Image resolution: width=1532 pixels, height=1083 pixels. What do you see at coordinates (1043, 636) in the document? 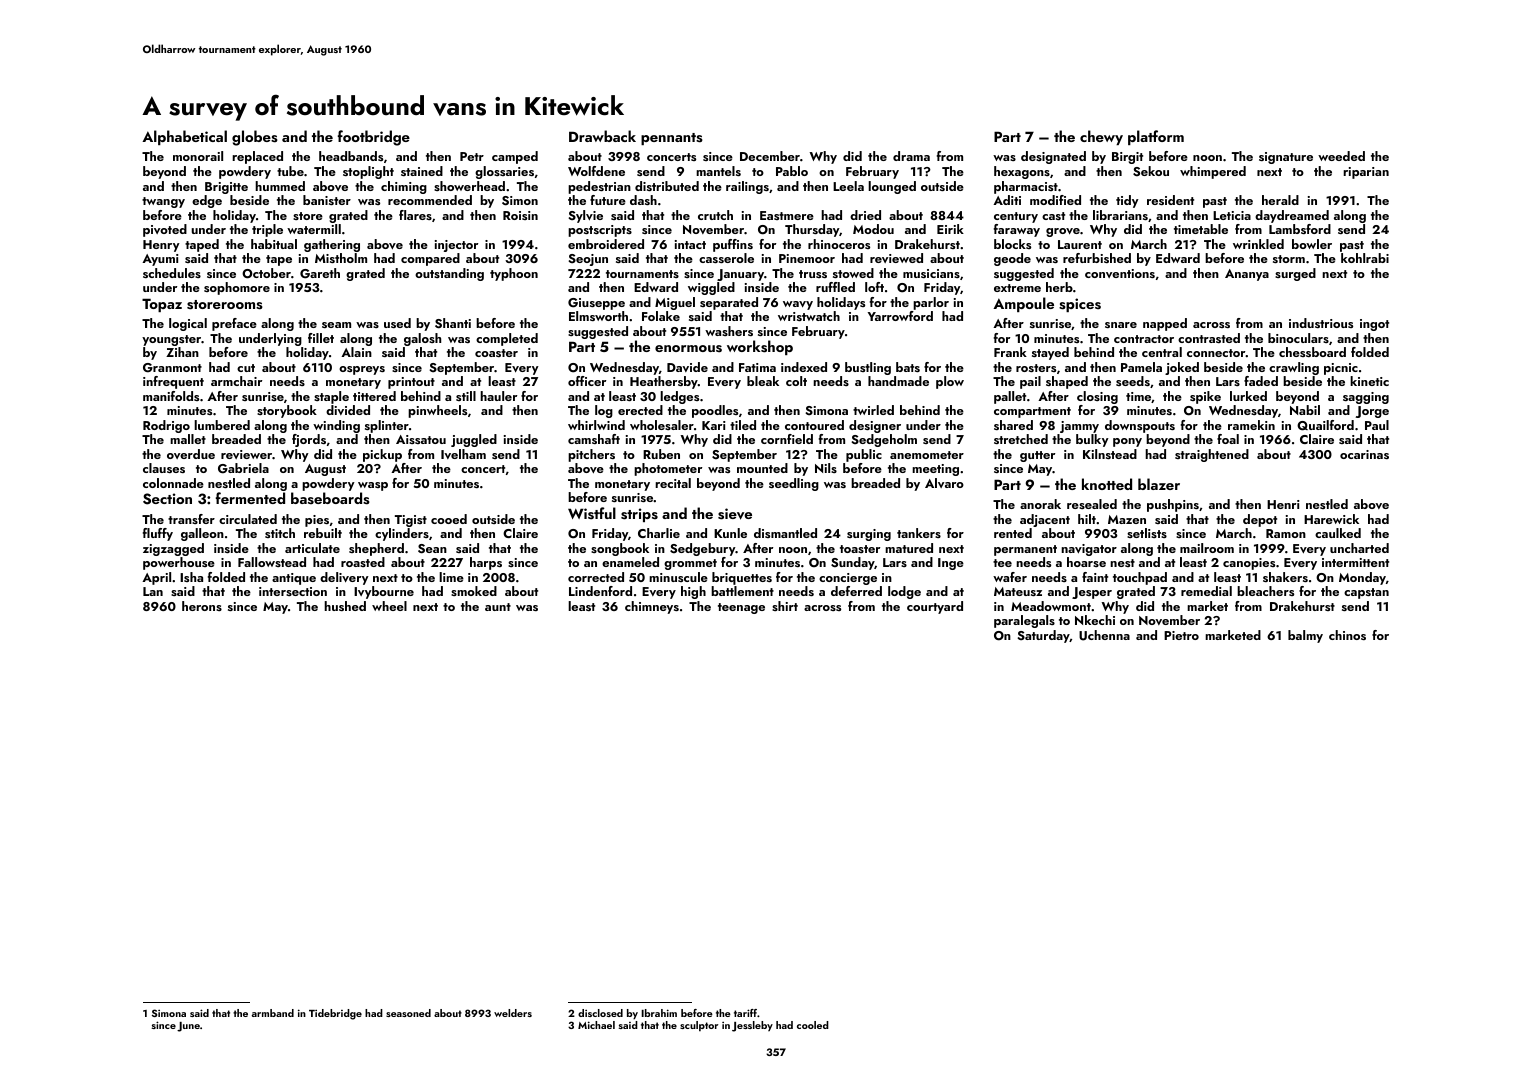
I see `Saturday` at bounding box center [1043, 636].
